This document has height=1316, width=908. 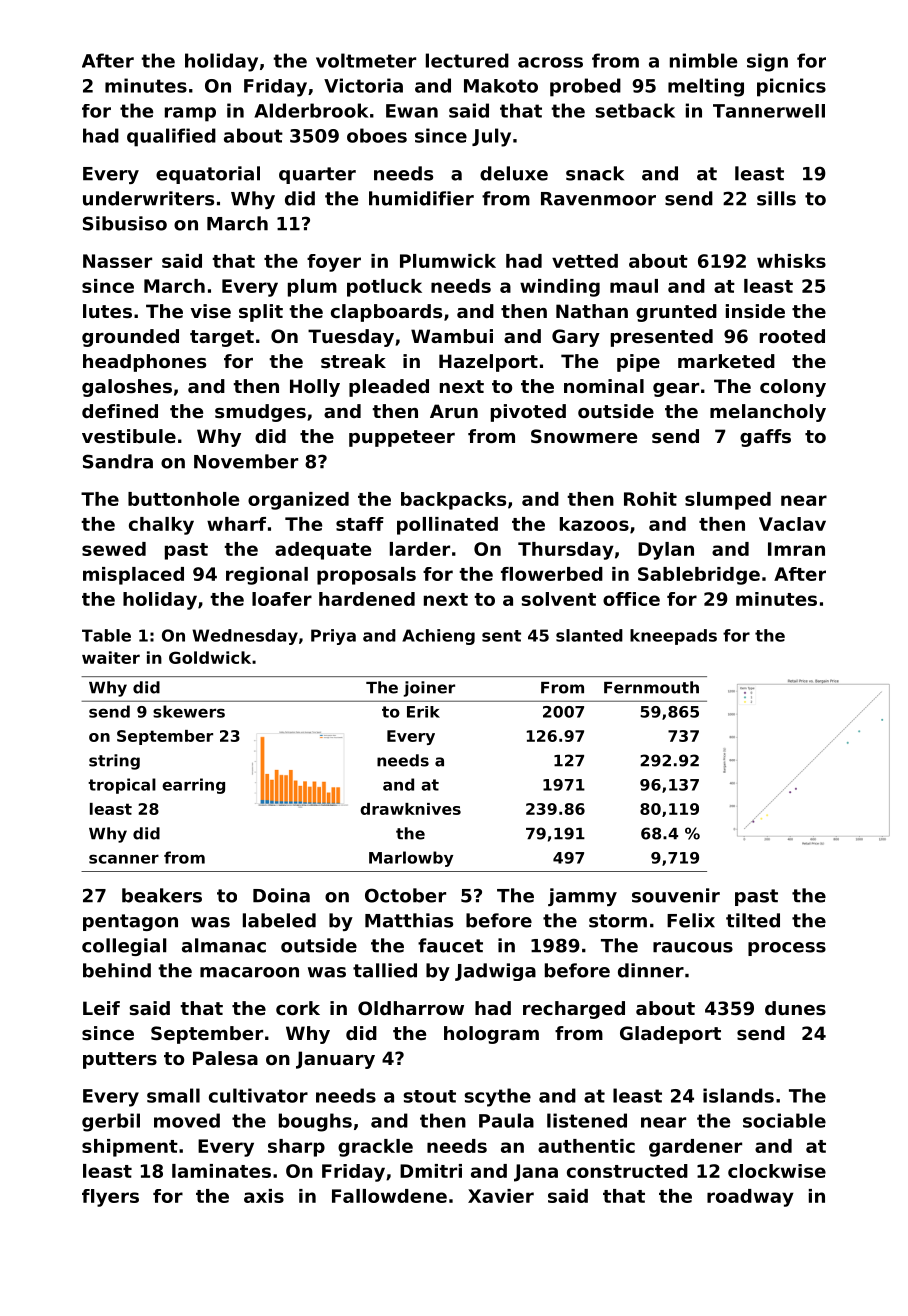 What do you see at coordinates (120, 1060) in the document?
I see `putters` at bounding box center [120, 1060].
